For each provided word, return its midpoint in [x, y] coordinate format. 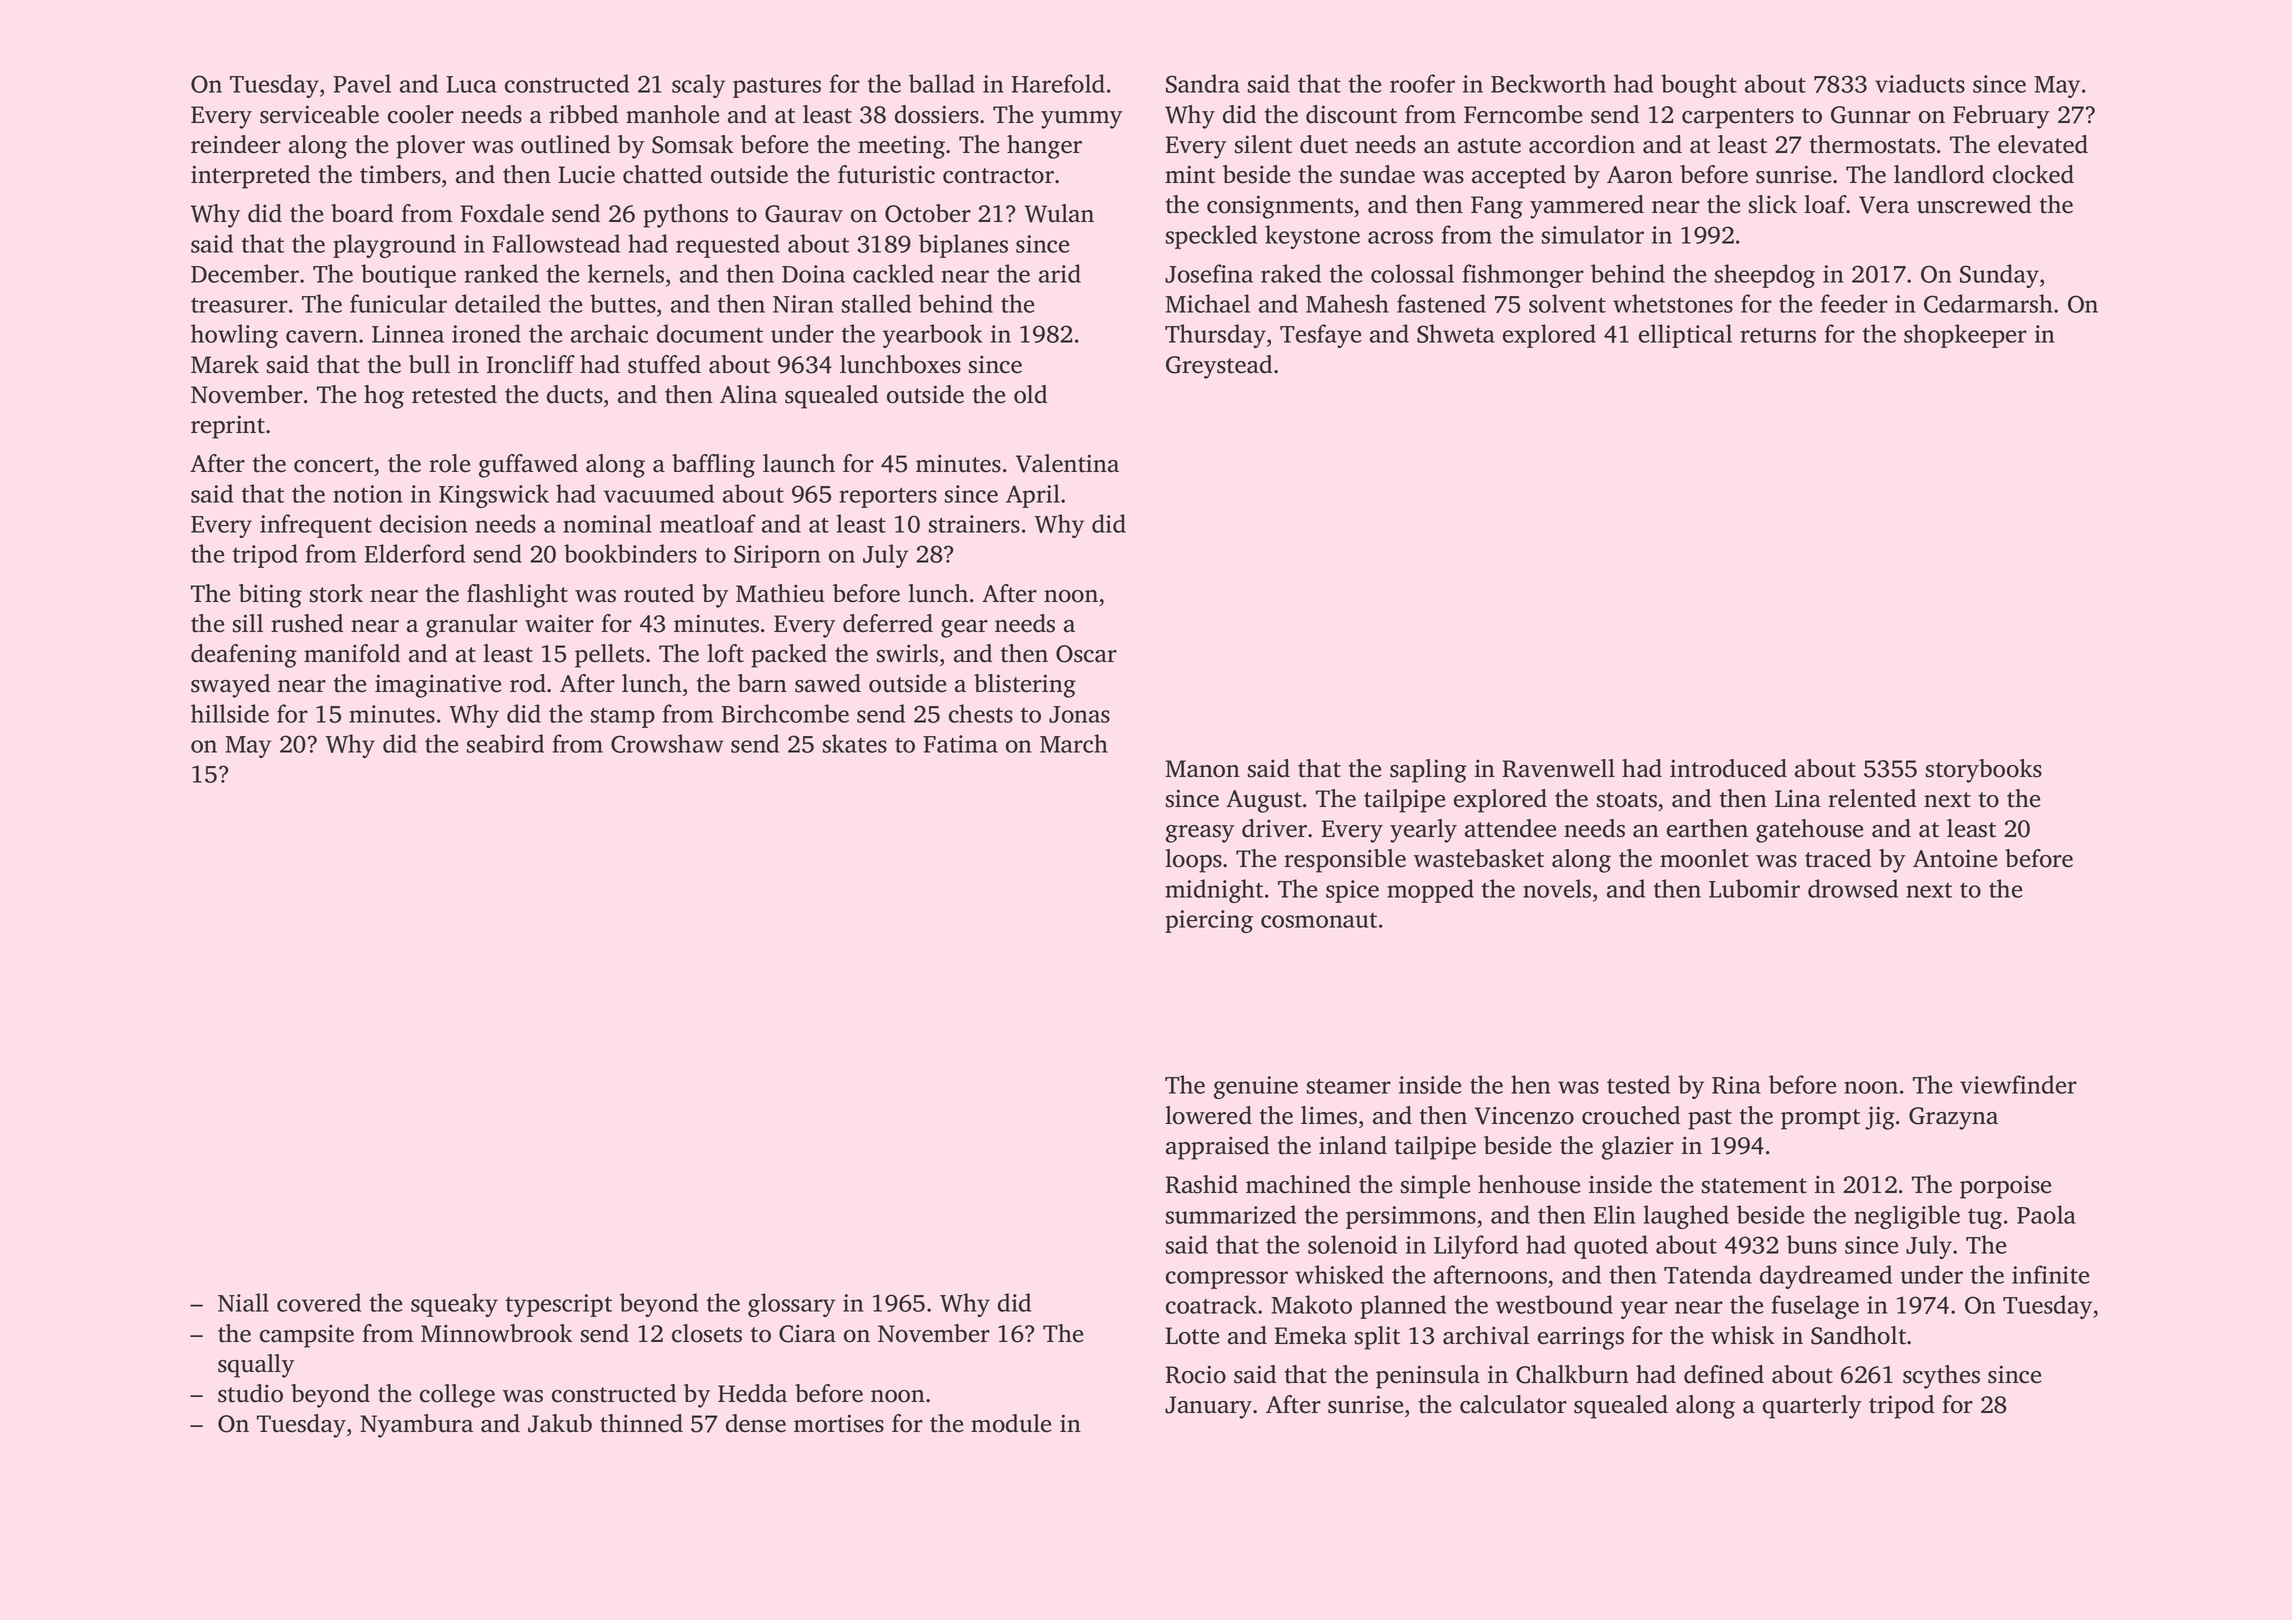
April [1033, 496]
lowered [1208, 1115]
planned [1403, 1307]
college [457, 1396]
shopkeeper [1965, 336]
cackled [893, 273]
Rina [1736, 1085]
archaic [609, 333]
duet [1324, 144]
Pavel [362, 83]
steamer [1349, 1086]
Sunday [1999, 276]
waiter [559, 623]
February [2001, 117]
